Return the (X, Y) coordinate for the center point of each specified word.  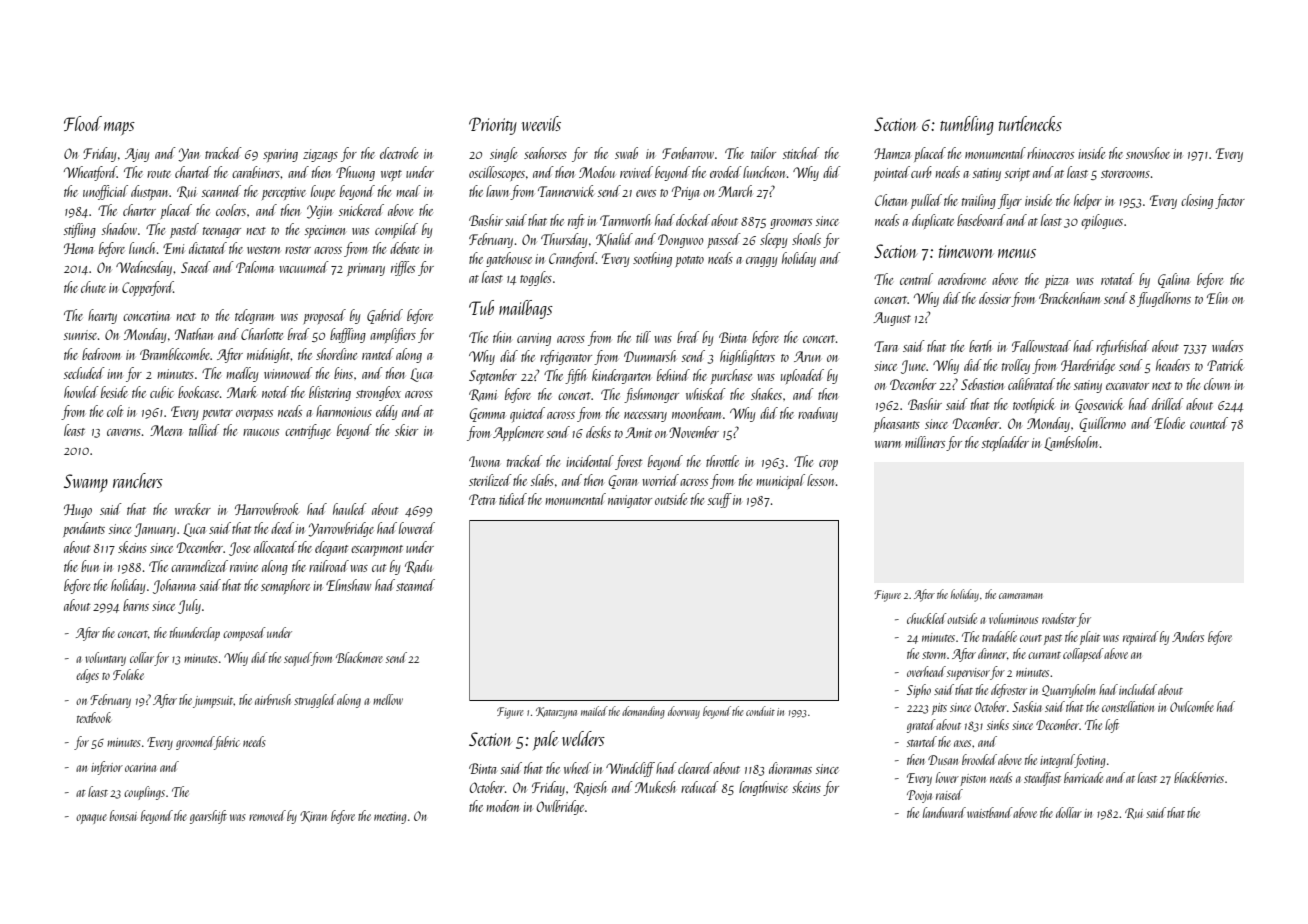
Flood (83, 123)
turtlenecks (1030, 123)
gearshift (208, 817)
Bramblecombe (175, 354)
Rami (483, 395)
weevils (541, 123)
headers (1173, 365)
